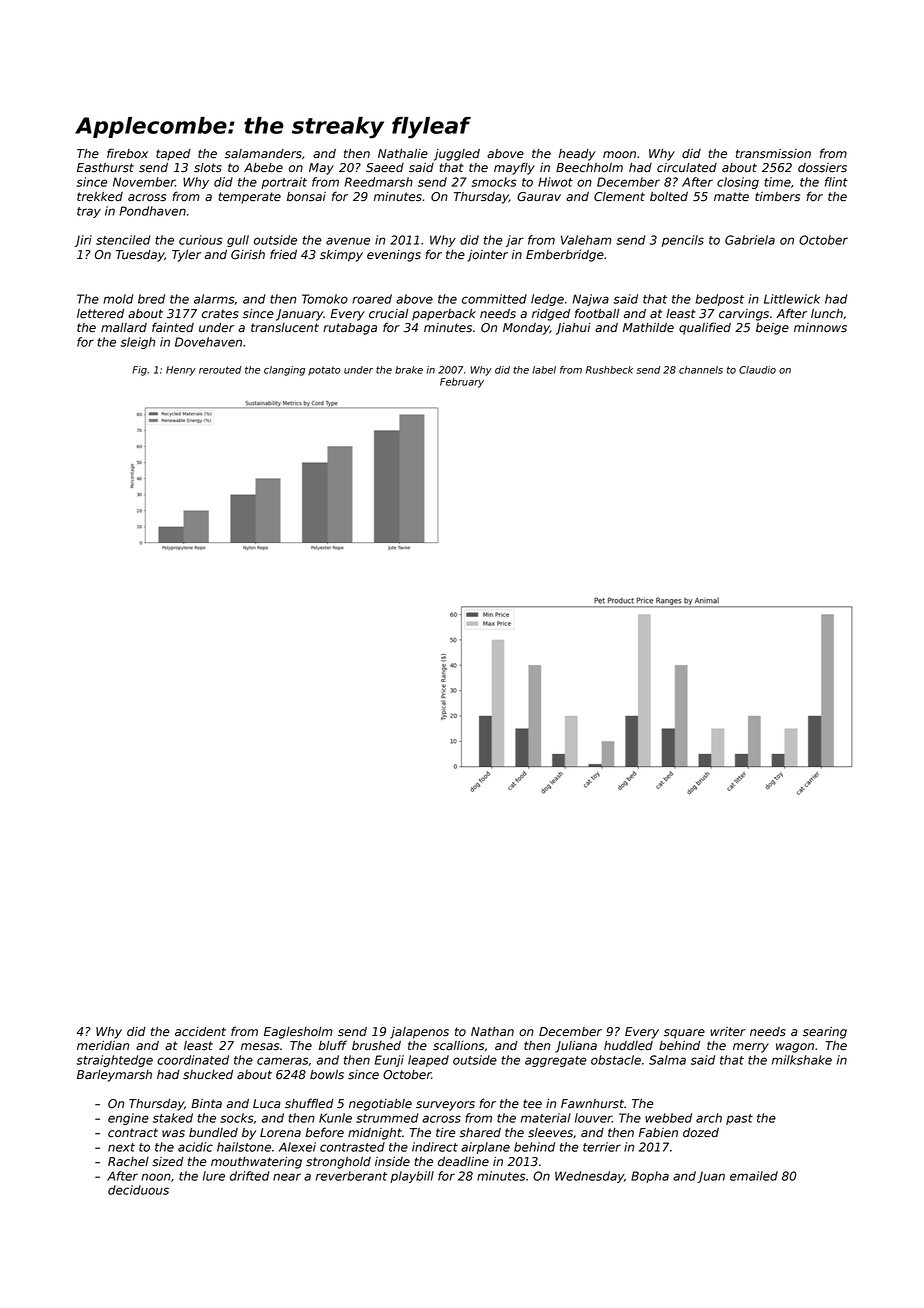 This document has width=924, height=1308. I want to click on accident, so click(200, 1032).
